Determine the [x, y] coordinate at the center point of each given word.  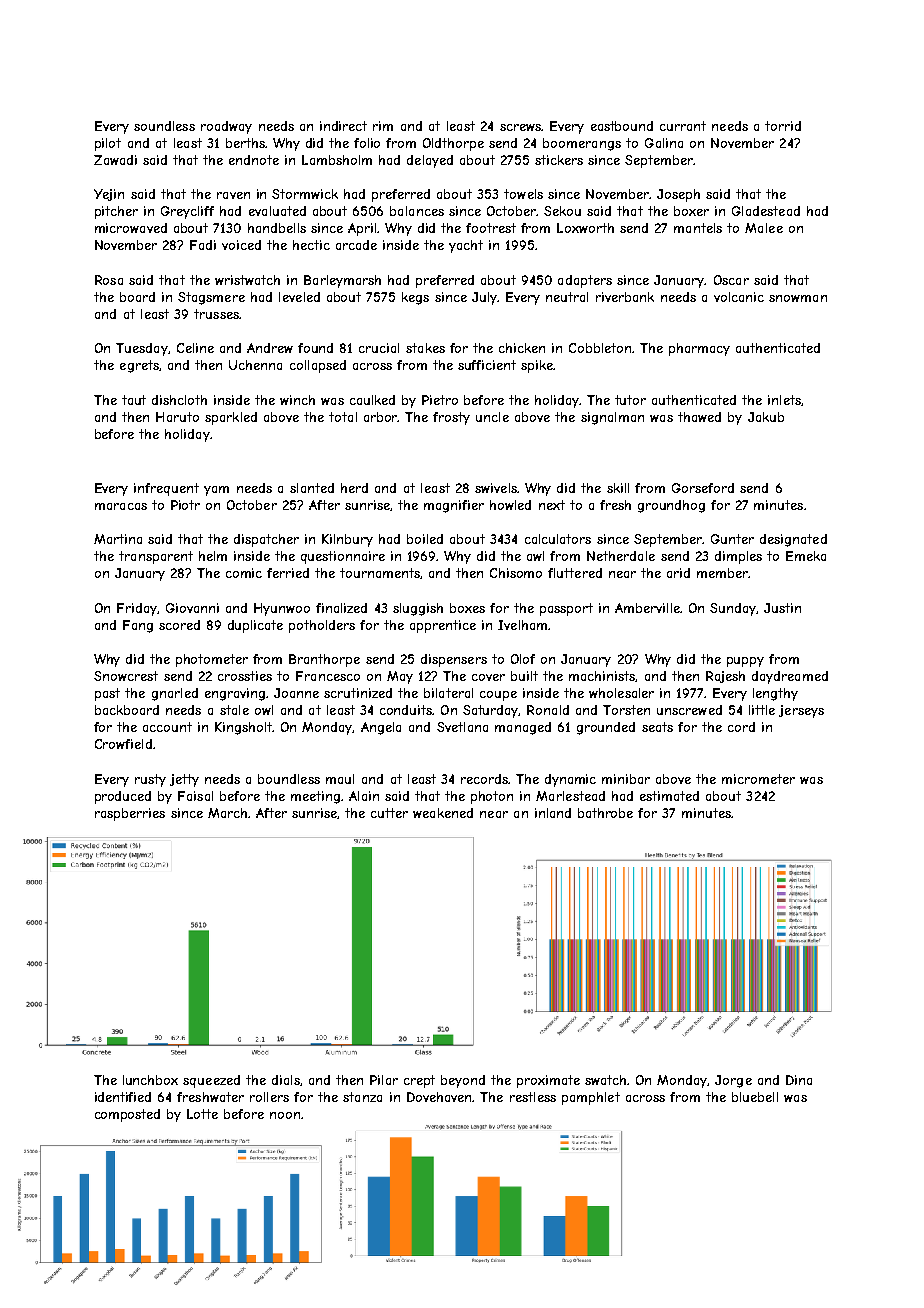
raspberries [130, 814]
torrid [783, 126]
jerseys [801, 711]
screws [520, 127]
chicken [522, 348]
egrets [139, 366]
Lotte [202, 1114]
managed [523, 728]
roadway [226, 127]
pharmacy [699, 349]
